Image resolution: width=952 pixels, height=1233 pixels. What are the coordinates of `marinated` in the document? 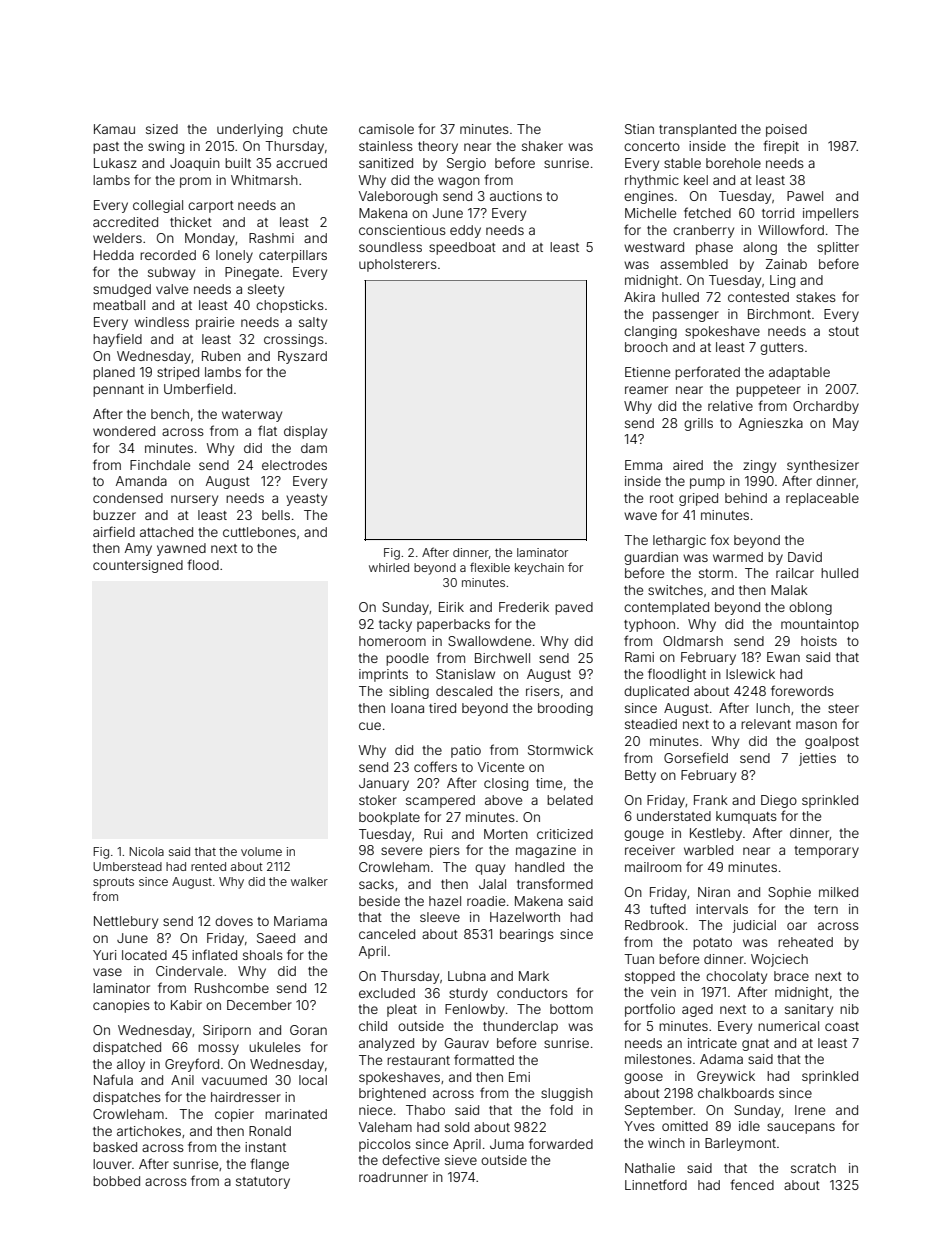 It's located at (296, 1114).
